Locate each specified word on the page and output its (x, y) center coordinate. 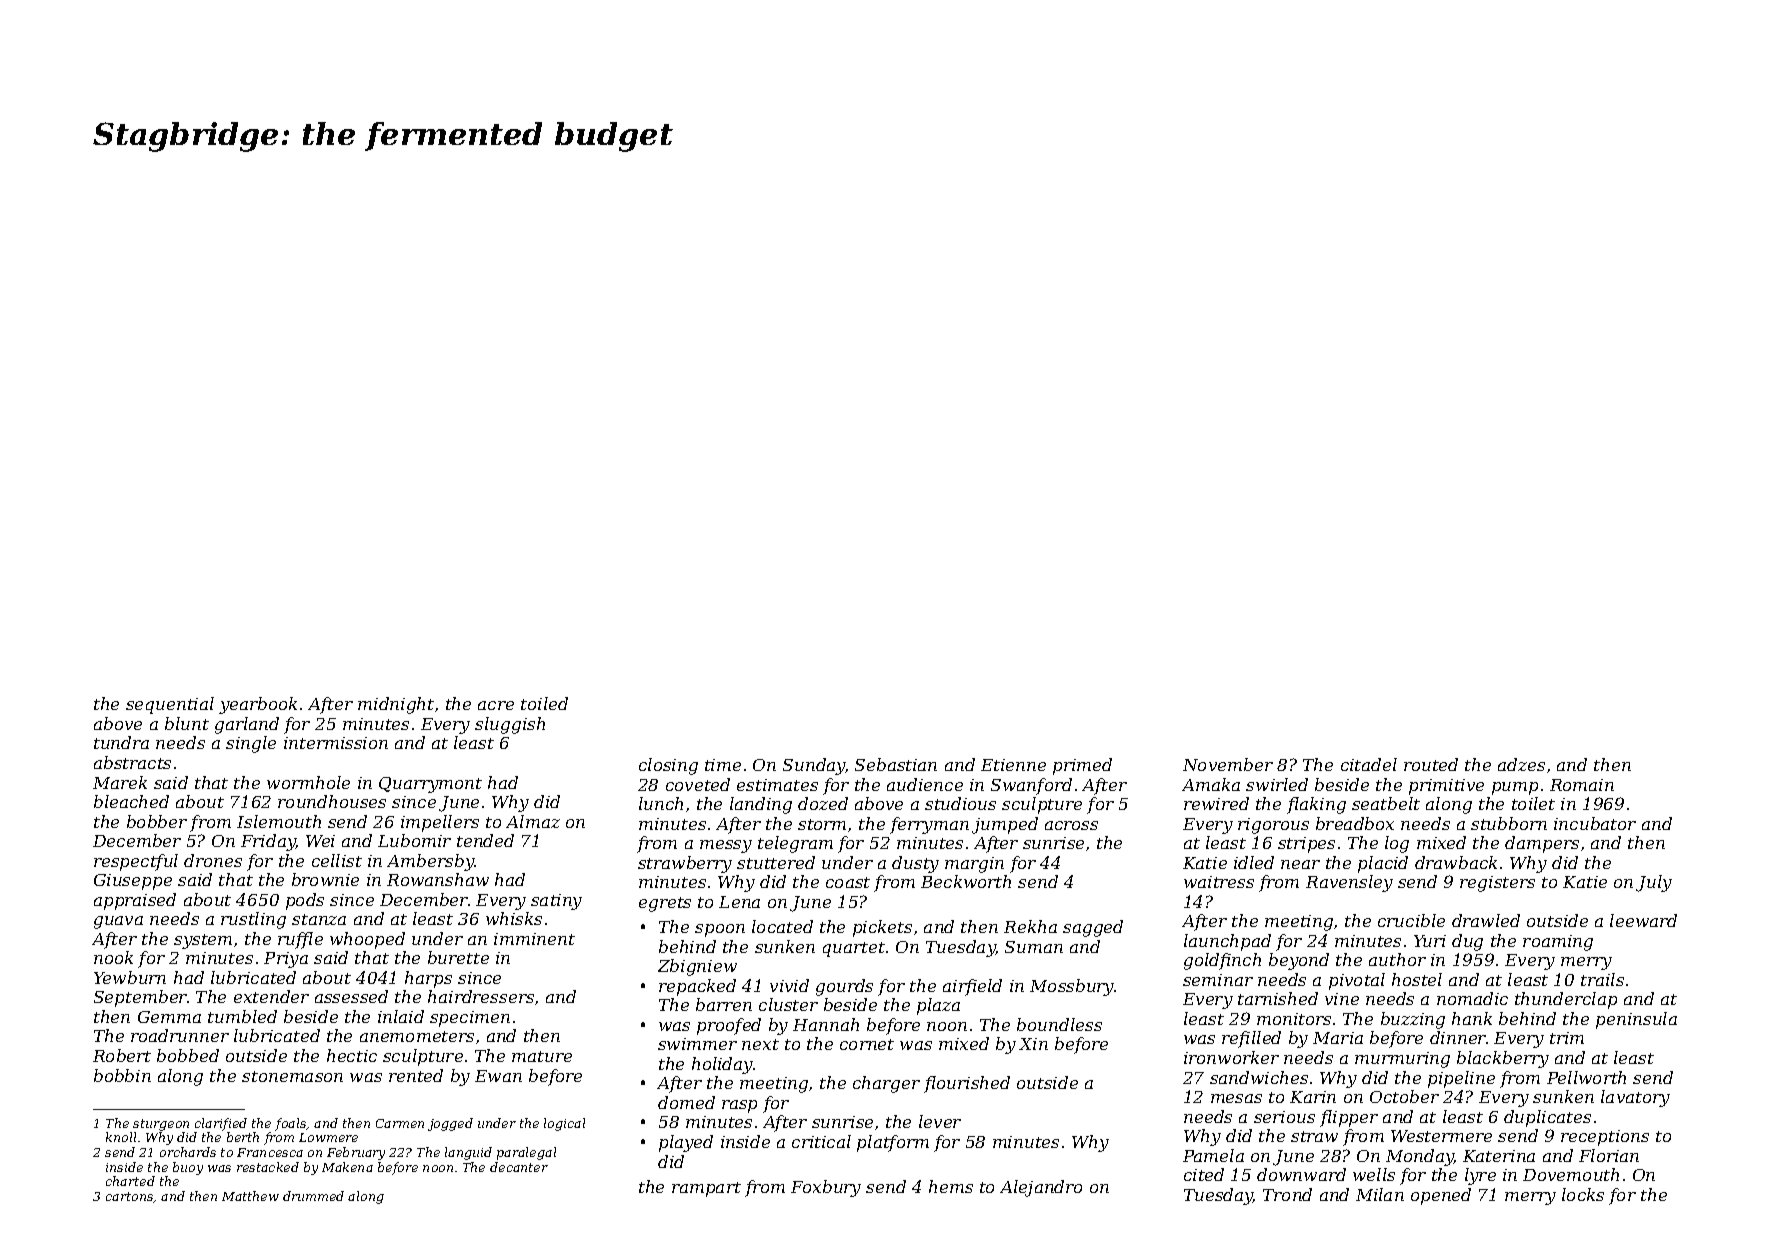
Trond (1287, 1194)
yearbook (258, 705)
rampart (706, 1189)
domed (686, 1102)
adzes (1521, 764)
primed (1082, 766)
